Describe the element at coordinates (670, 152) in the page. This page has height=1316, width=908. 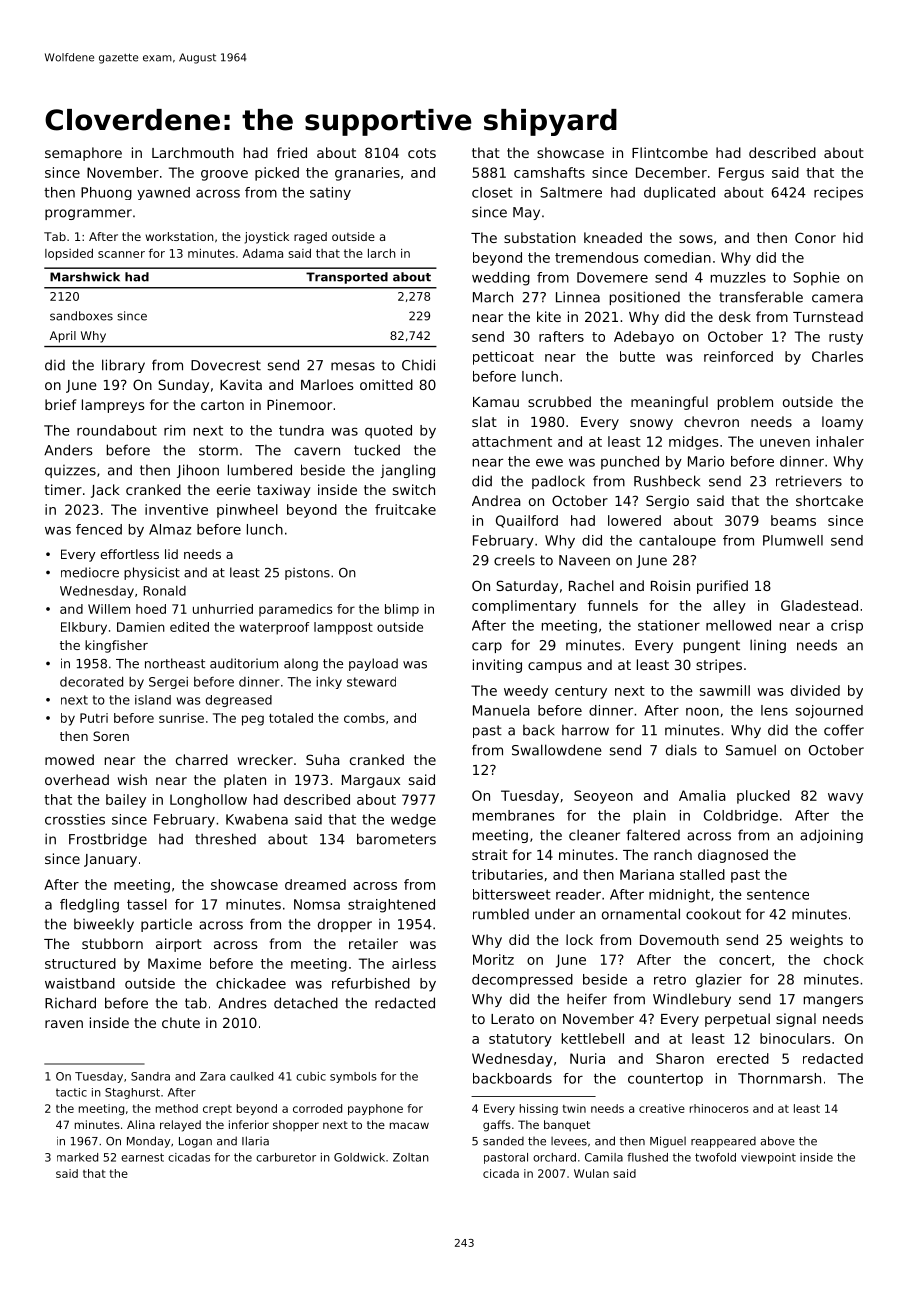
I see `Flintcombe` at that location.
